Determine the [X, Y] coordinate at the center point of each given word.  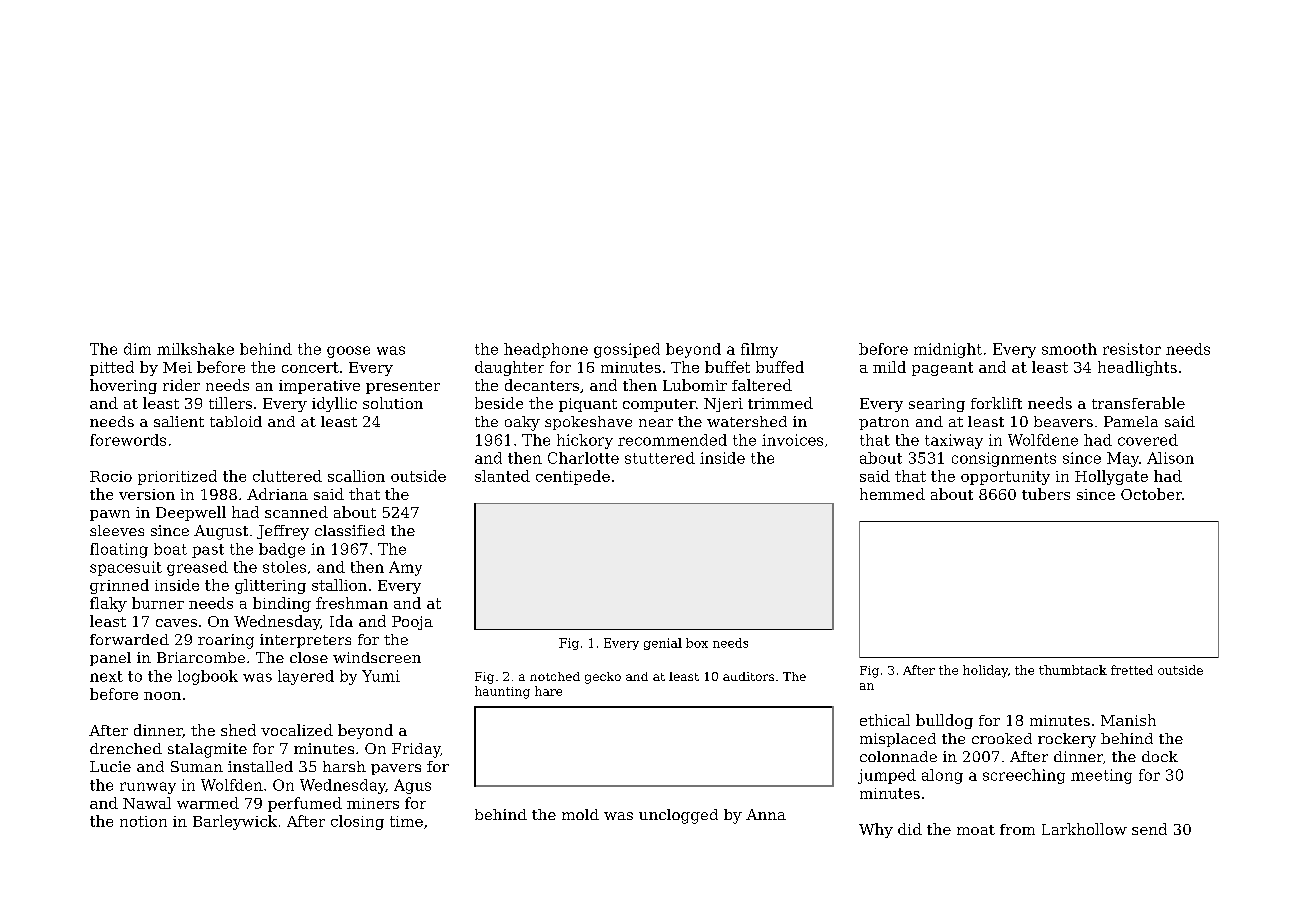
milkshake [195, 349]
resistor [1132, 349]
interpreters [305, 641]
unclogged [678, 816]
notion [143, 821]
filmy [759, 350]
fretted [1132, 670]
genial [663, 644]
